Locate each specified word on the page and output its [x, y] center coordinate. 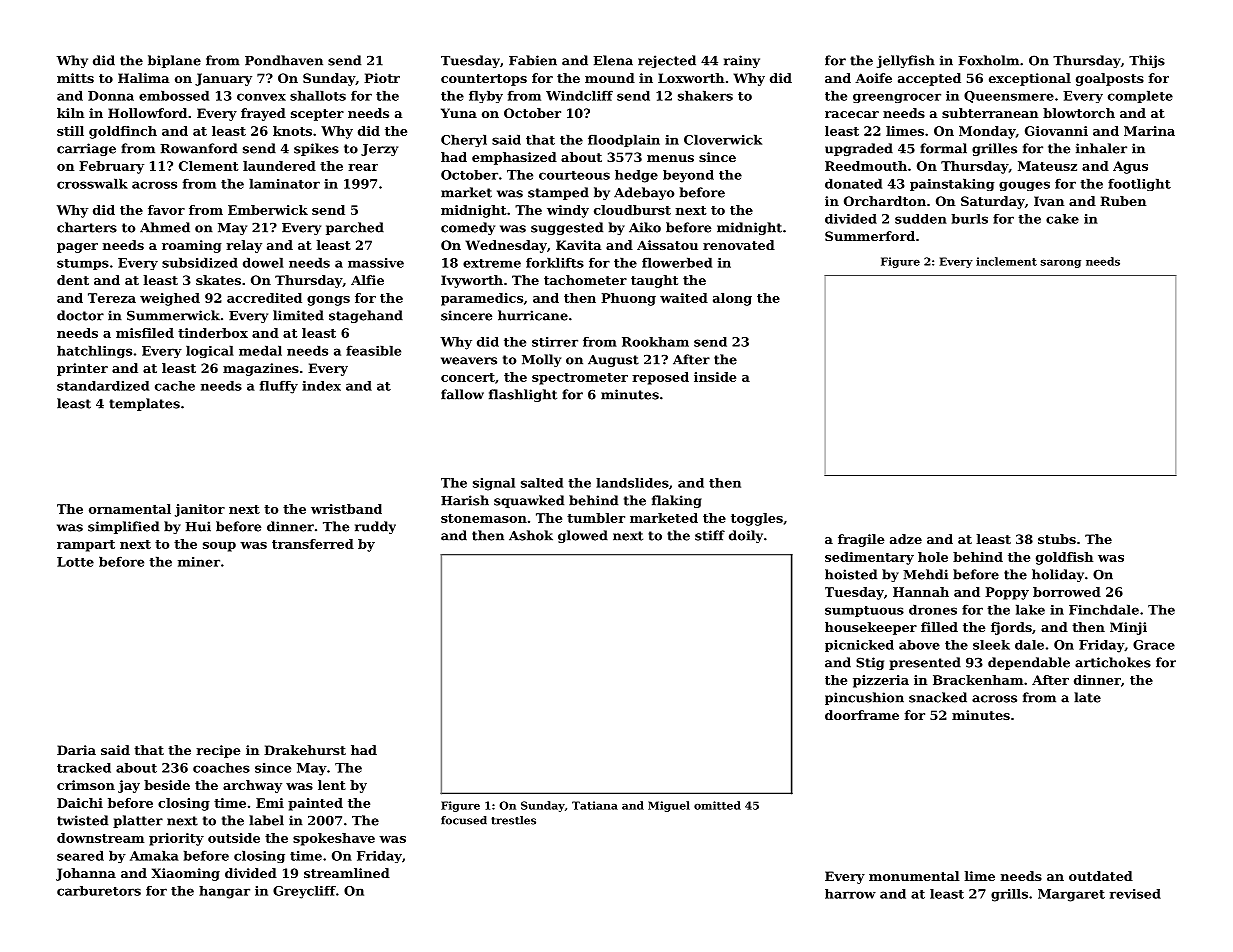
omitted [717, 805]
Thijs [1147, 61]
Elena [613, 60]
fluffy [279, 387]
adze [906, 539]
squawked [529, 501]
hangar [224, 892]
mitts [75, 78]
